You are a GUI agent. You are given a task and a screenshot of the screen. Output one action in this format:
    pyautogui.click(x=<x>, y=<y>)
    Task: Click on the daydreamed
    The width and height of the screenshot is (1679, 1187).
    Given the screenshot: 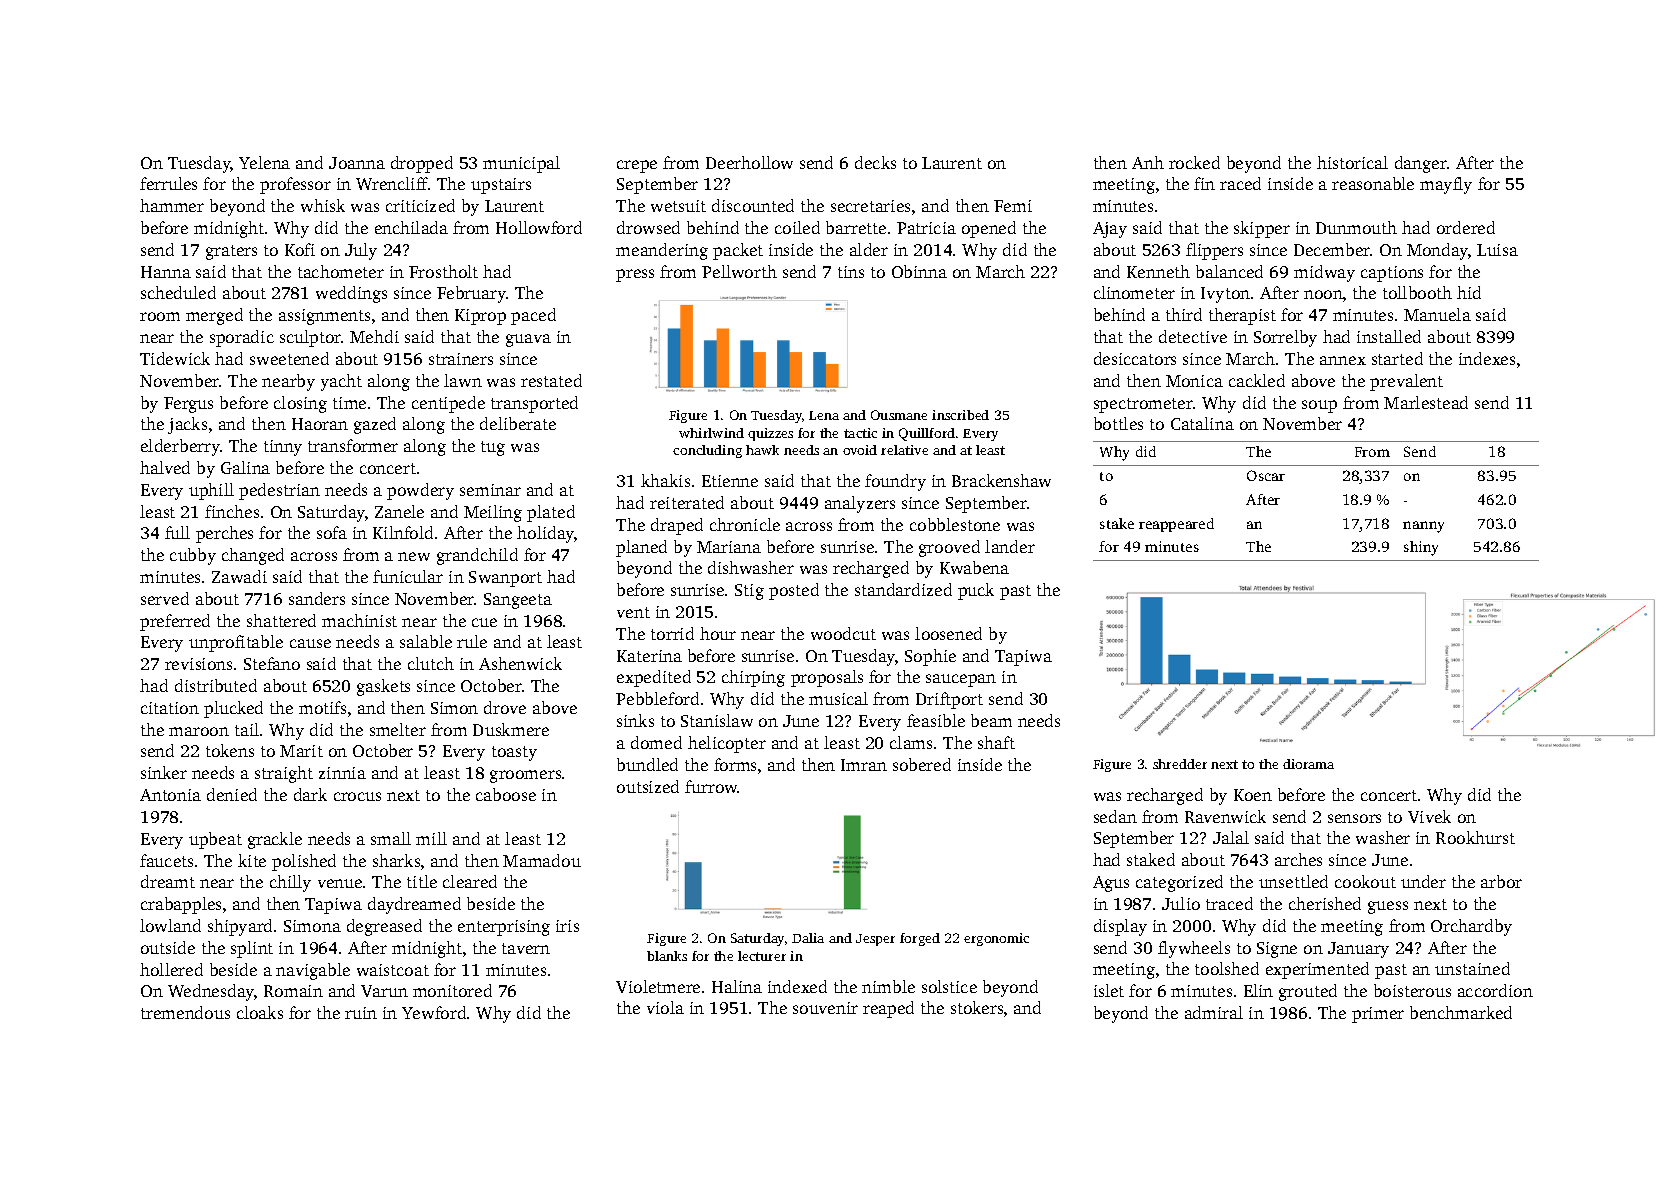 What is the action you would take?
    pyautogui.click(x=414, y=905)
